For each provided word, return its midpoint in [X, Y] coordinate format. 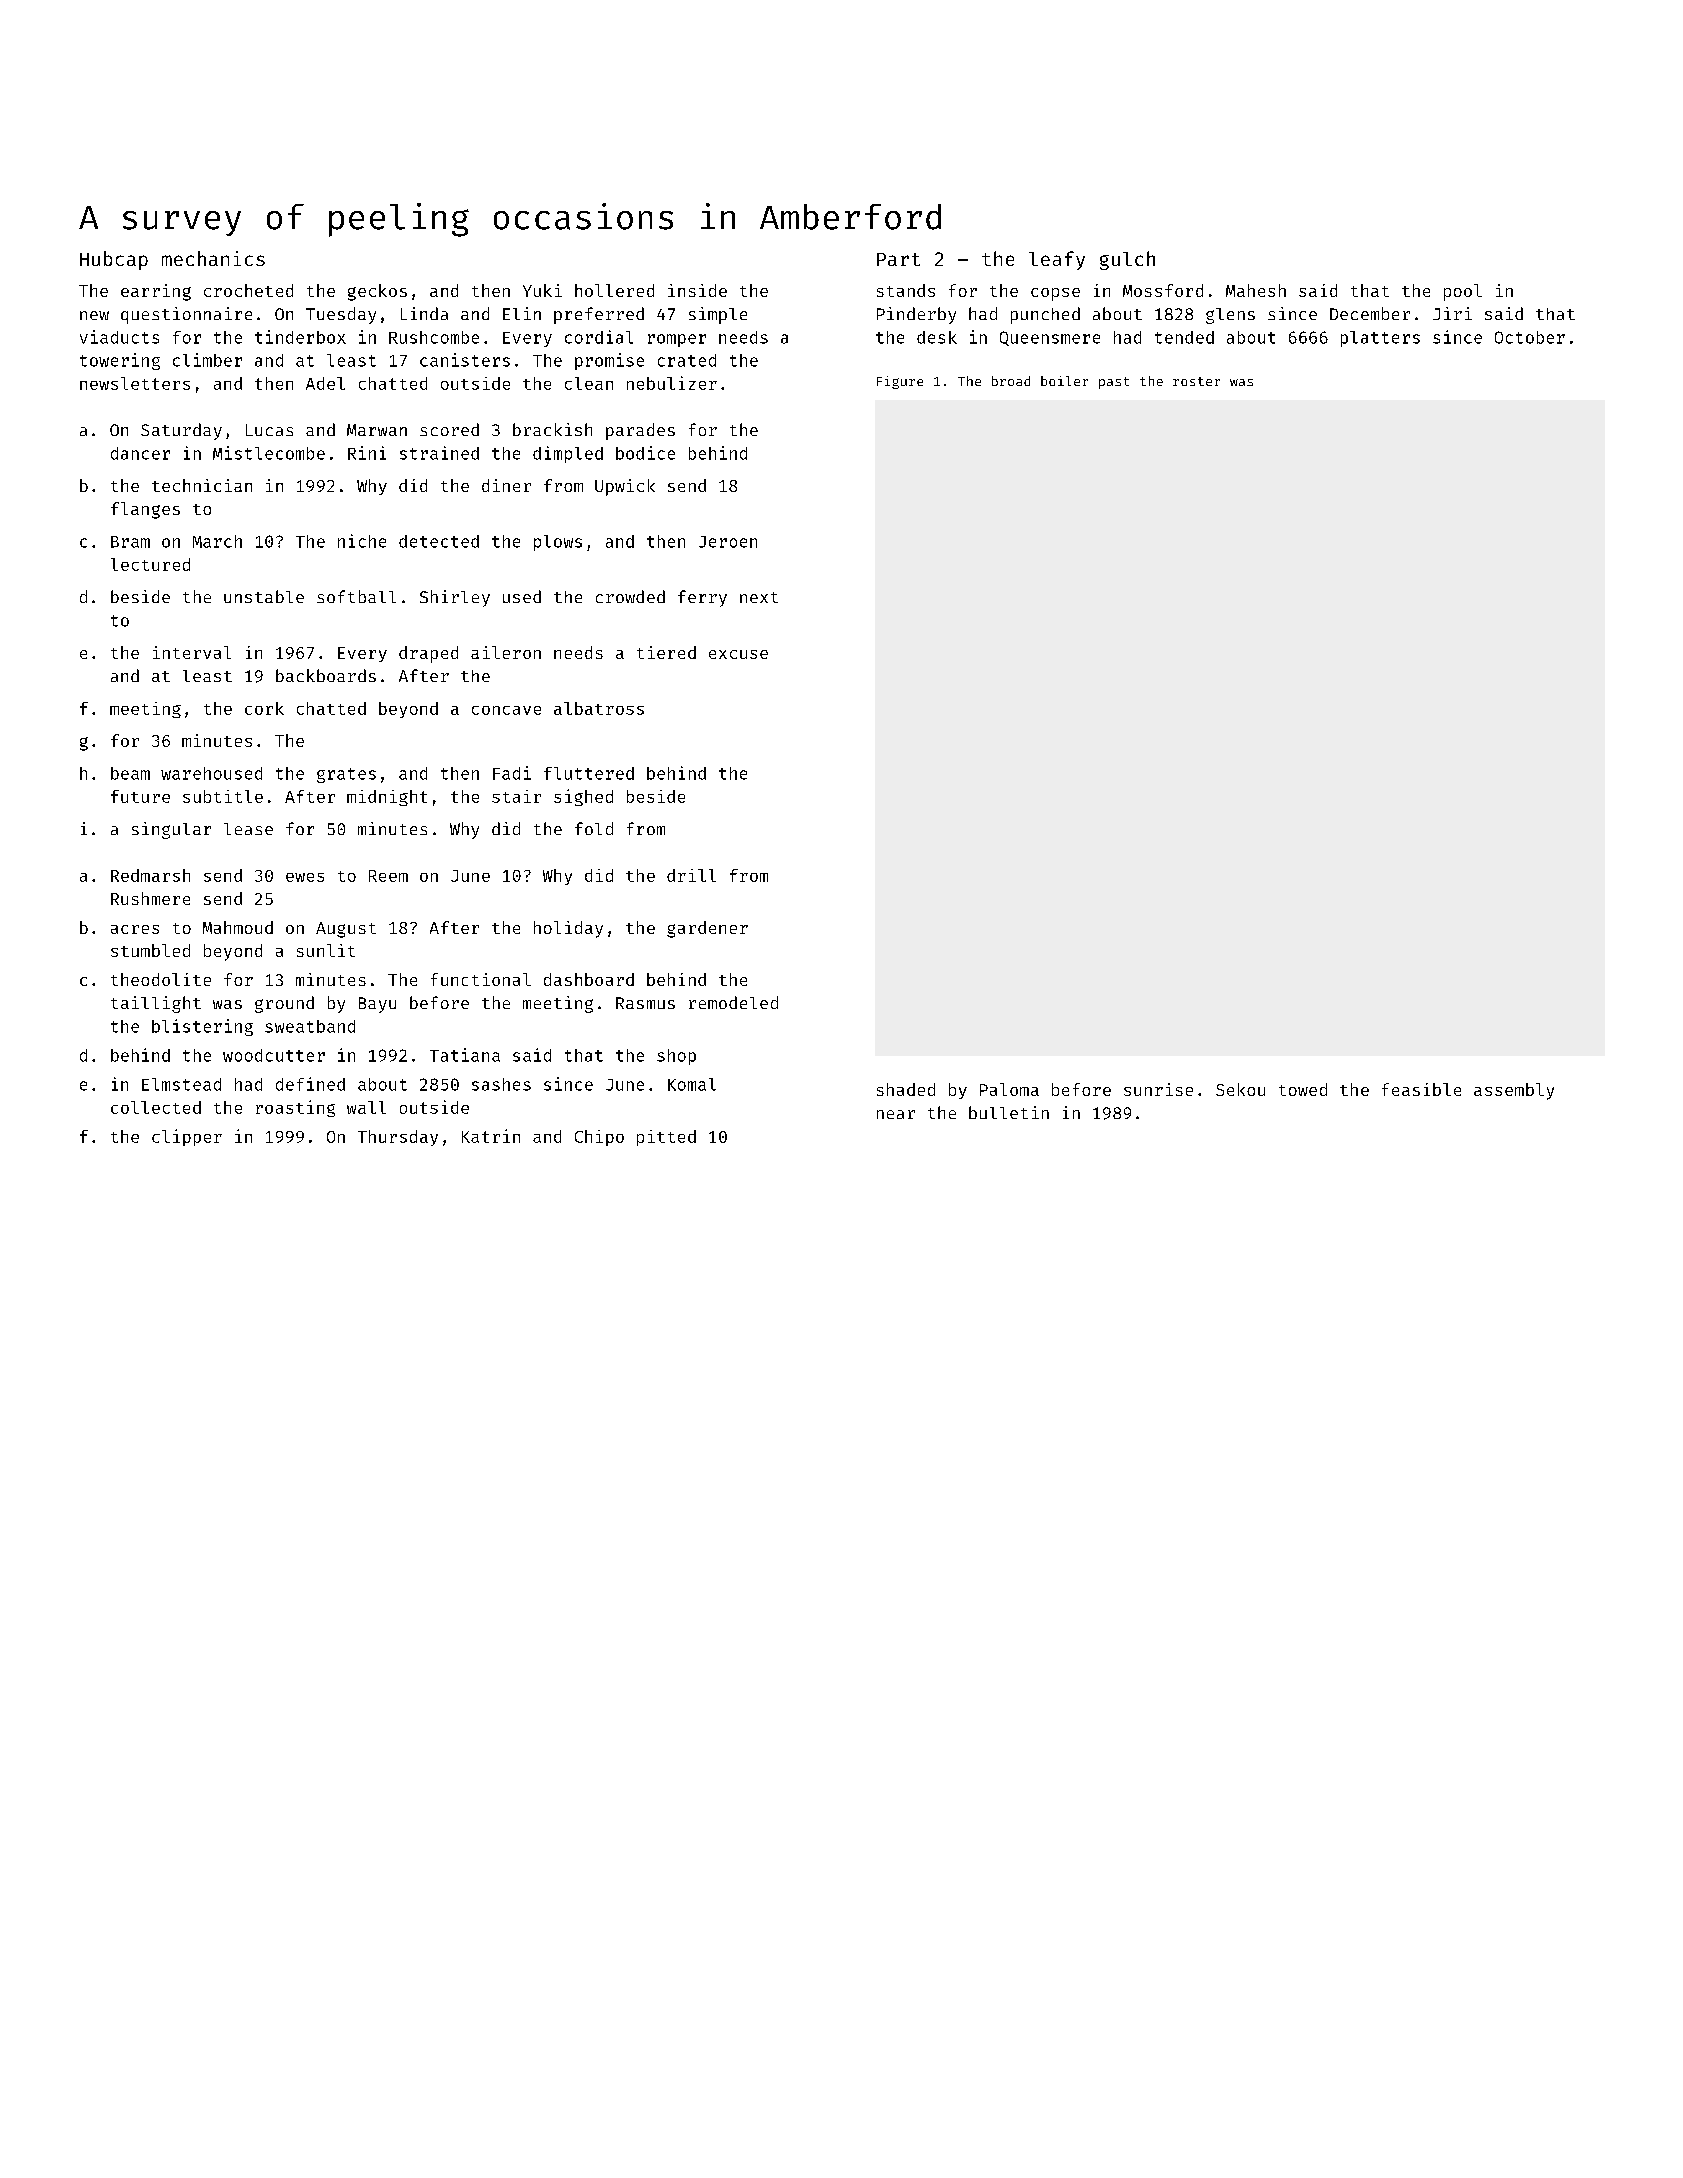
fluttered [589, 773]
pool [1463, 292]
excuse [738, 654]
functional [481, 979]
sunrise [1158, 1089]
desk [937, 337]
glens [1230, 316]
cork [264, 708]
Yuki [542, 290]
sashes [501, 1084]
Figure [900, 382]
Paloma [1009, 1089]
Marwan [377, 430]
